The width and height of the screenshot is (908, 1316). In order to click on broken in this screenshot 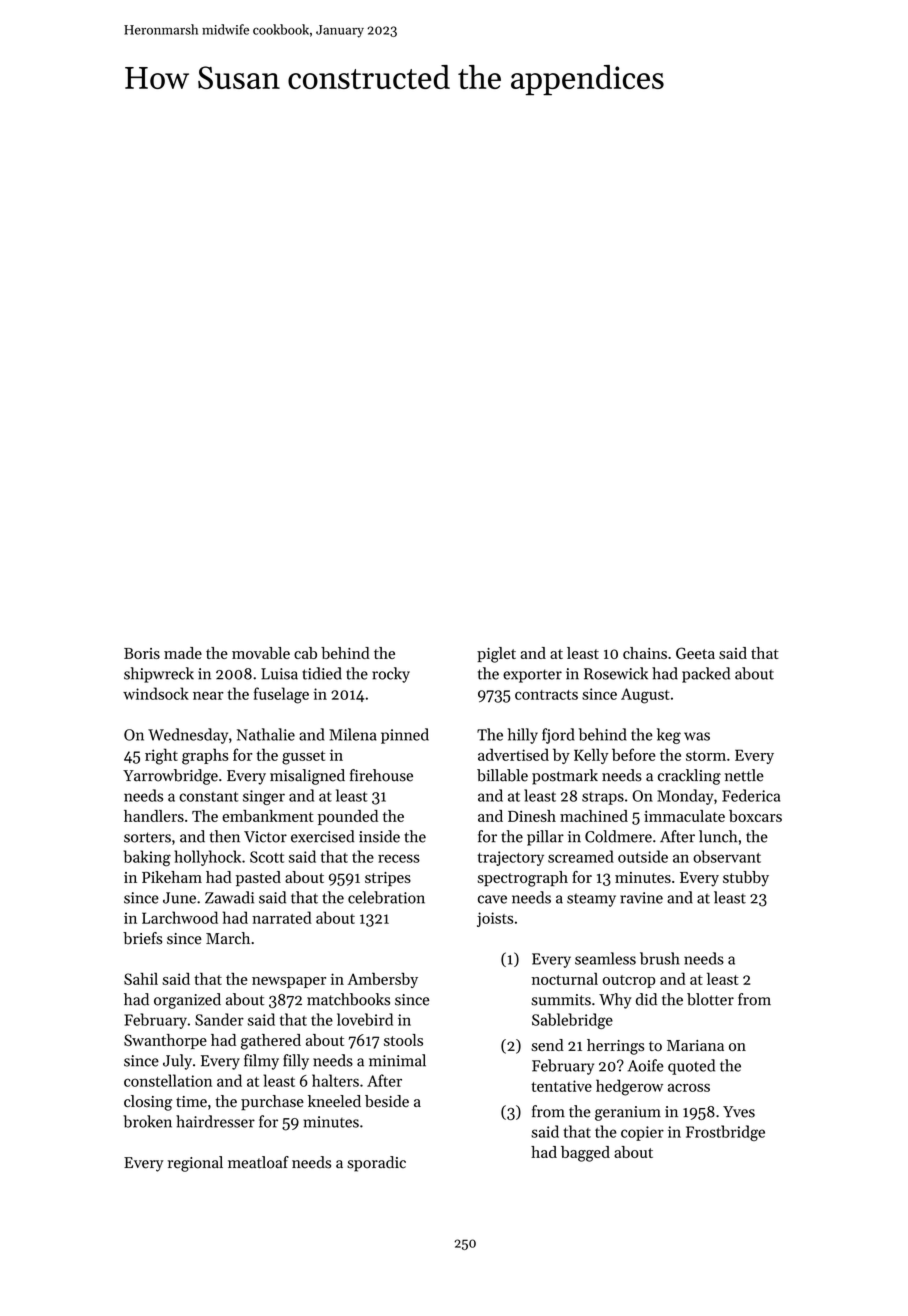, I will do `click(147, 1121)`.
